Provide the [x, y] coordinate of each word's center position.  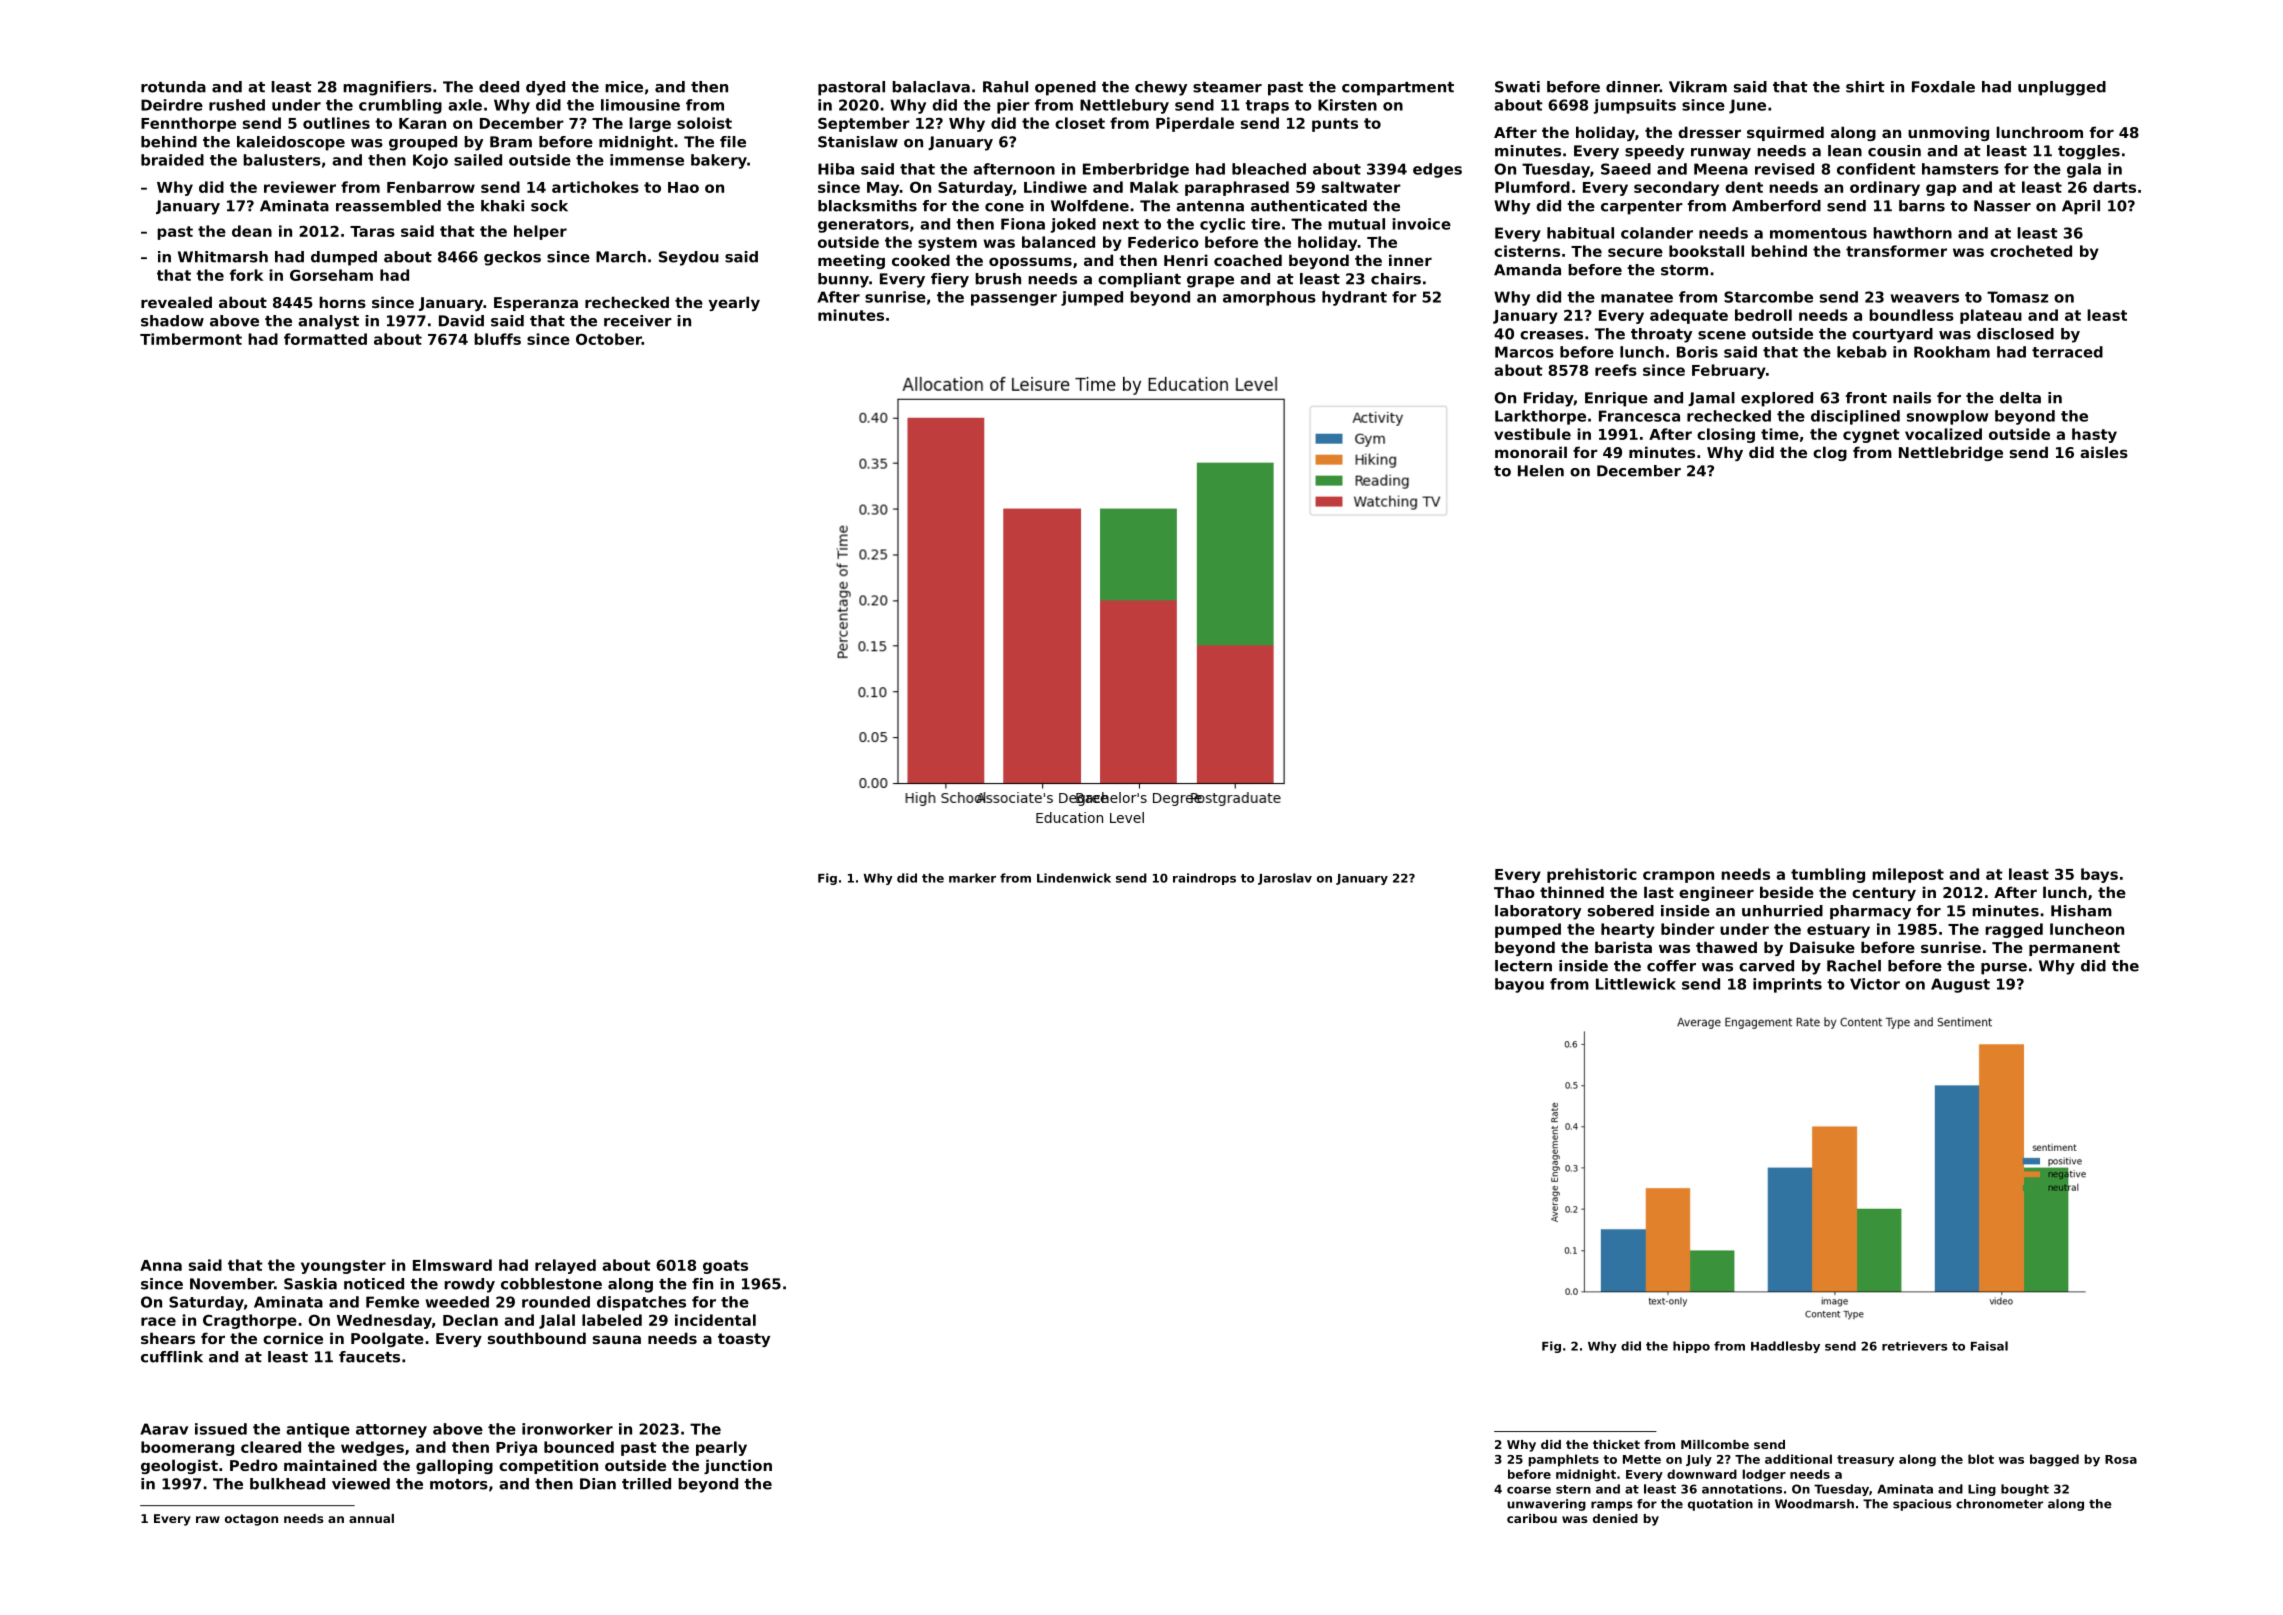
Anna [161, 1265]
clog [1830, 453]
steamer [1227, 87]
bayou [1519, 985]
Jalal [557, 1321]
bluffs [497, 339]
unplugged [2062, 88]
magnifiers [387, 88]
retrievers [1914, 1346]
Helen [1541, 471]
